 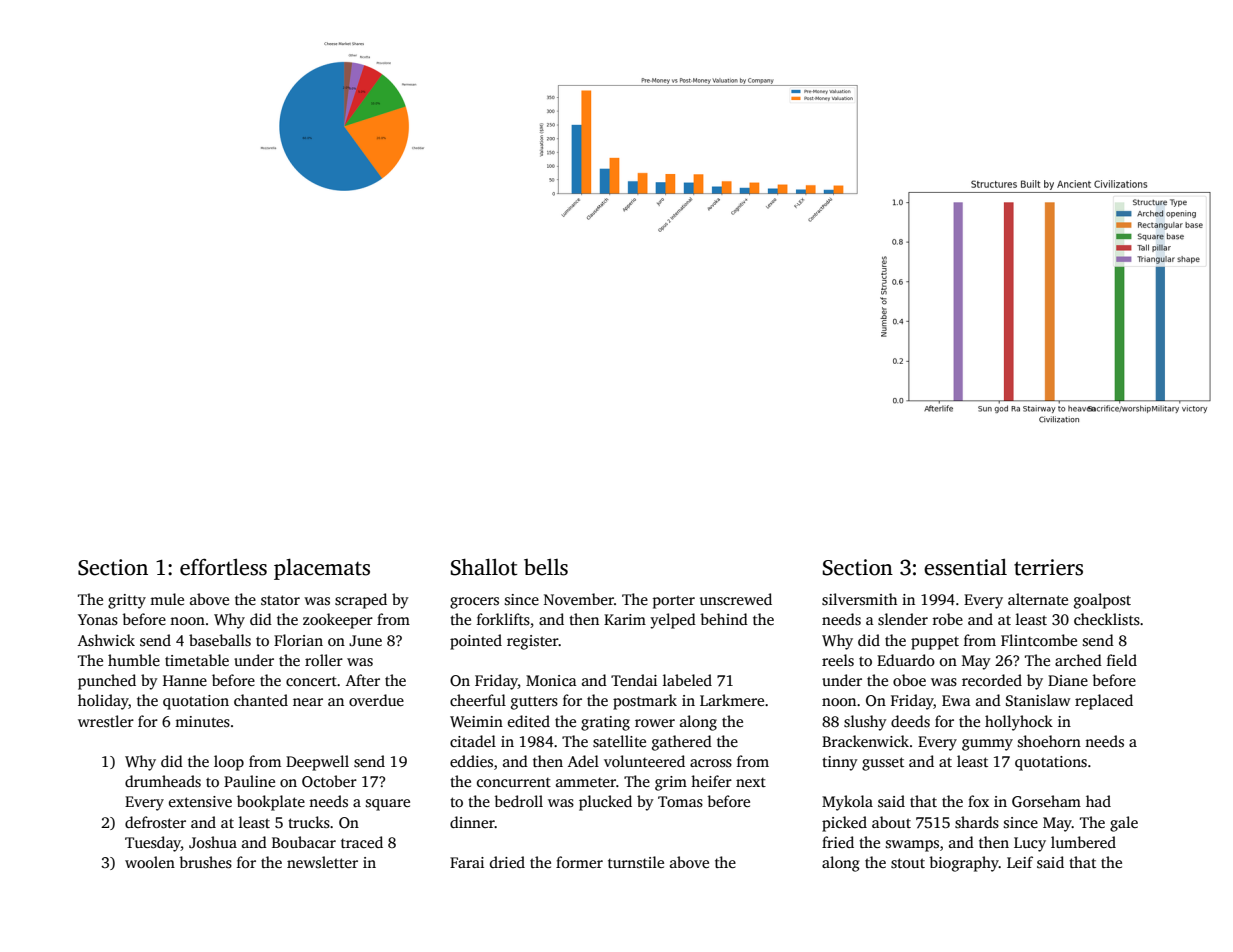 What do you see at coordinates (1068, 680) in the document?
I see `Diane` at bounding box center [1068, 680].
